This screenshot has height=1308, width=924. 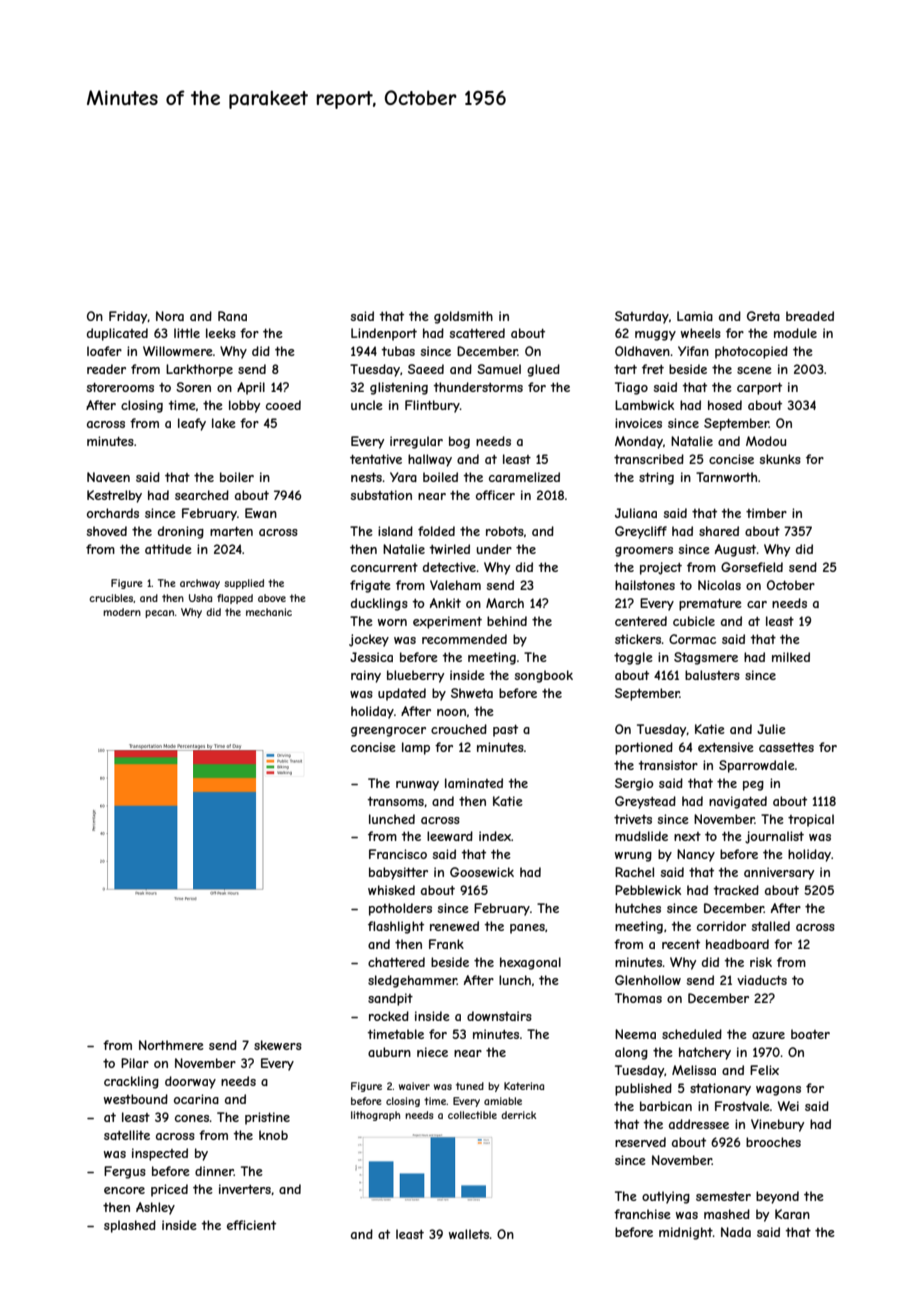 I want to click on transoms, so click(x=395, y=801).
